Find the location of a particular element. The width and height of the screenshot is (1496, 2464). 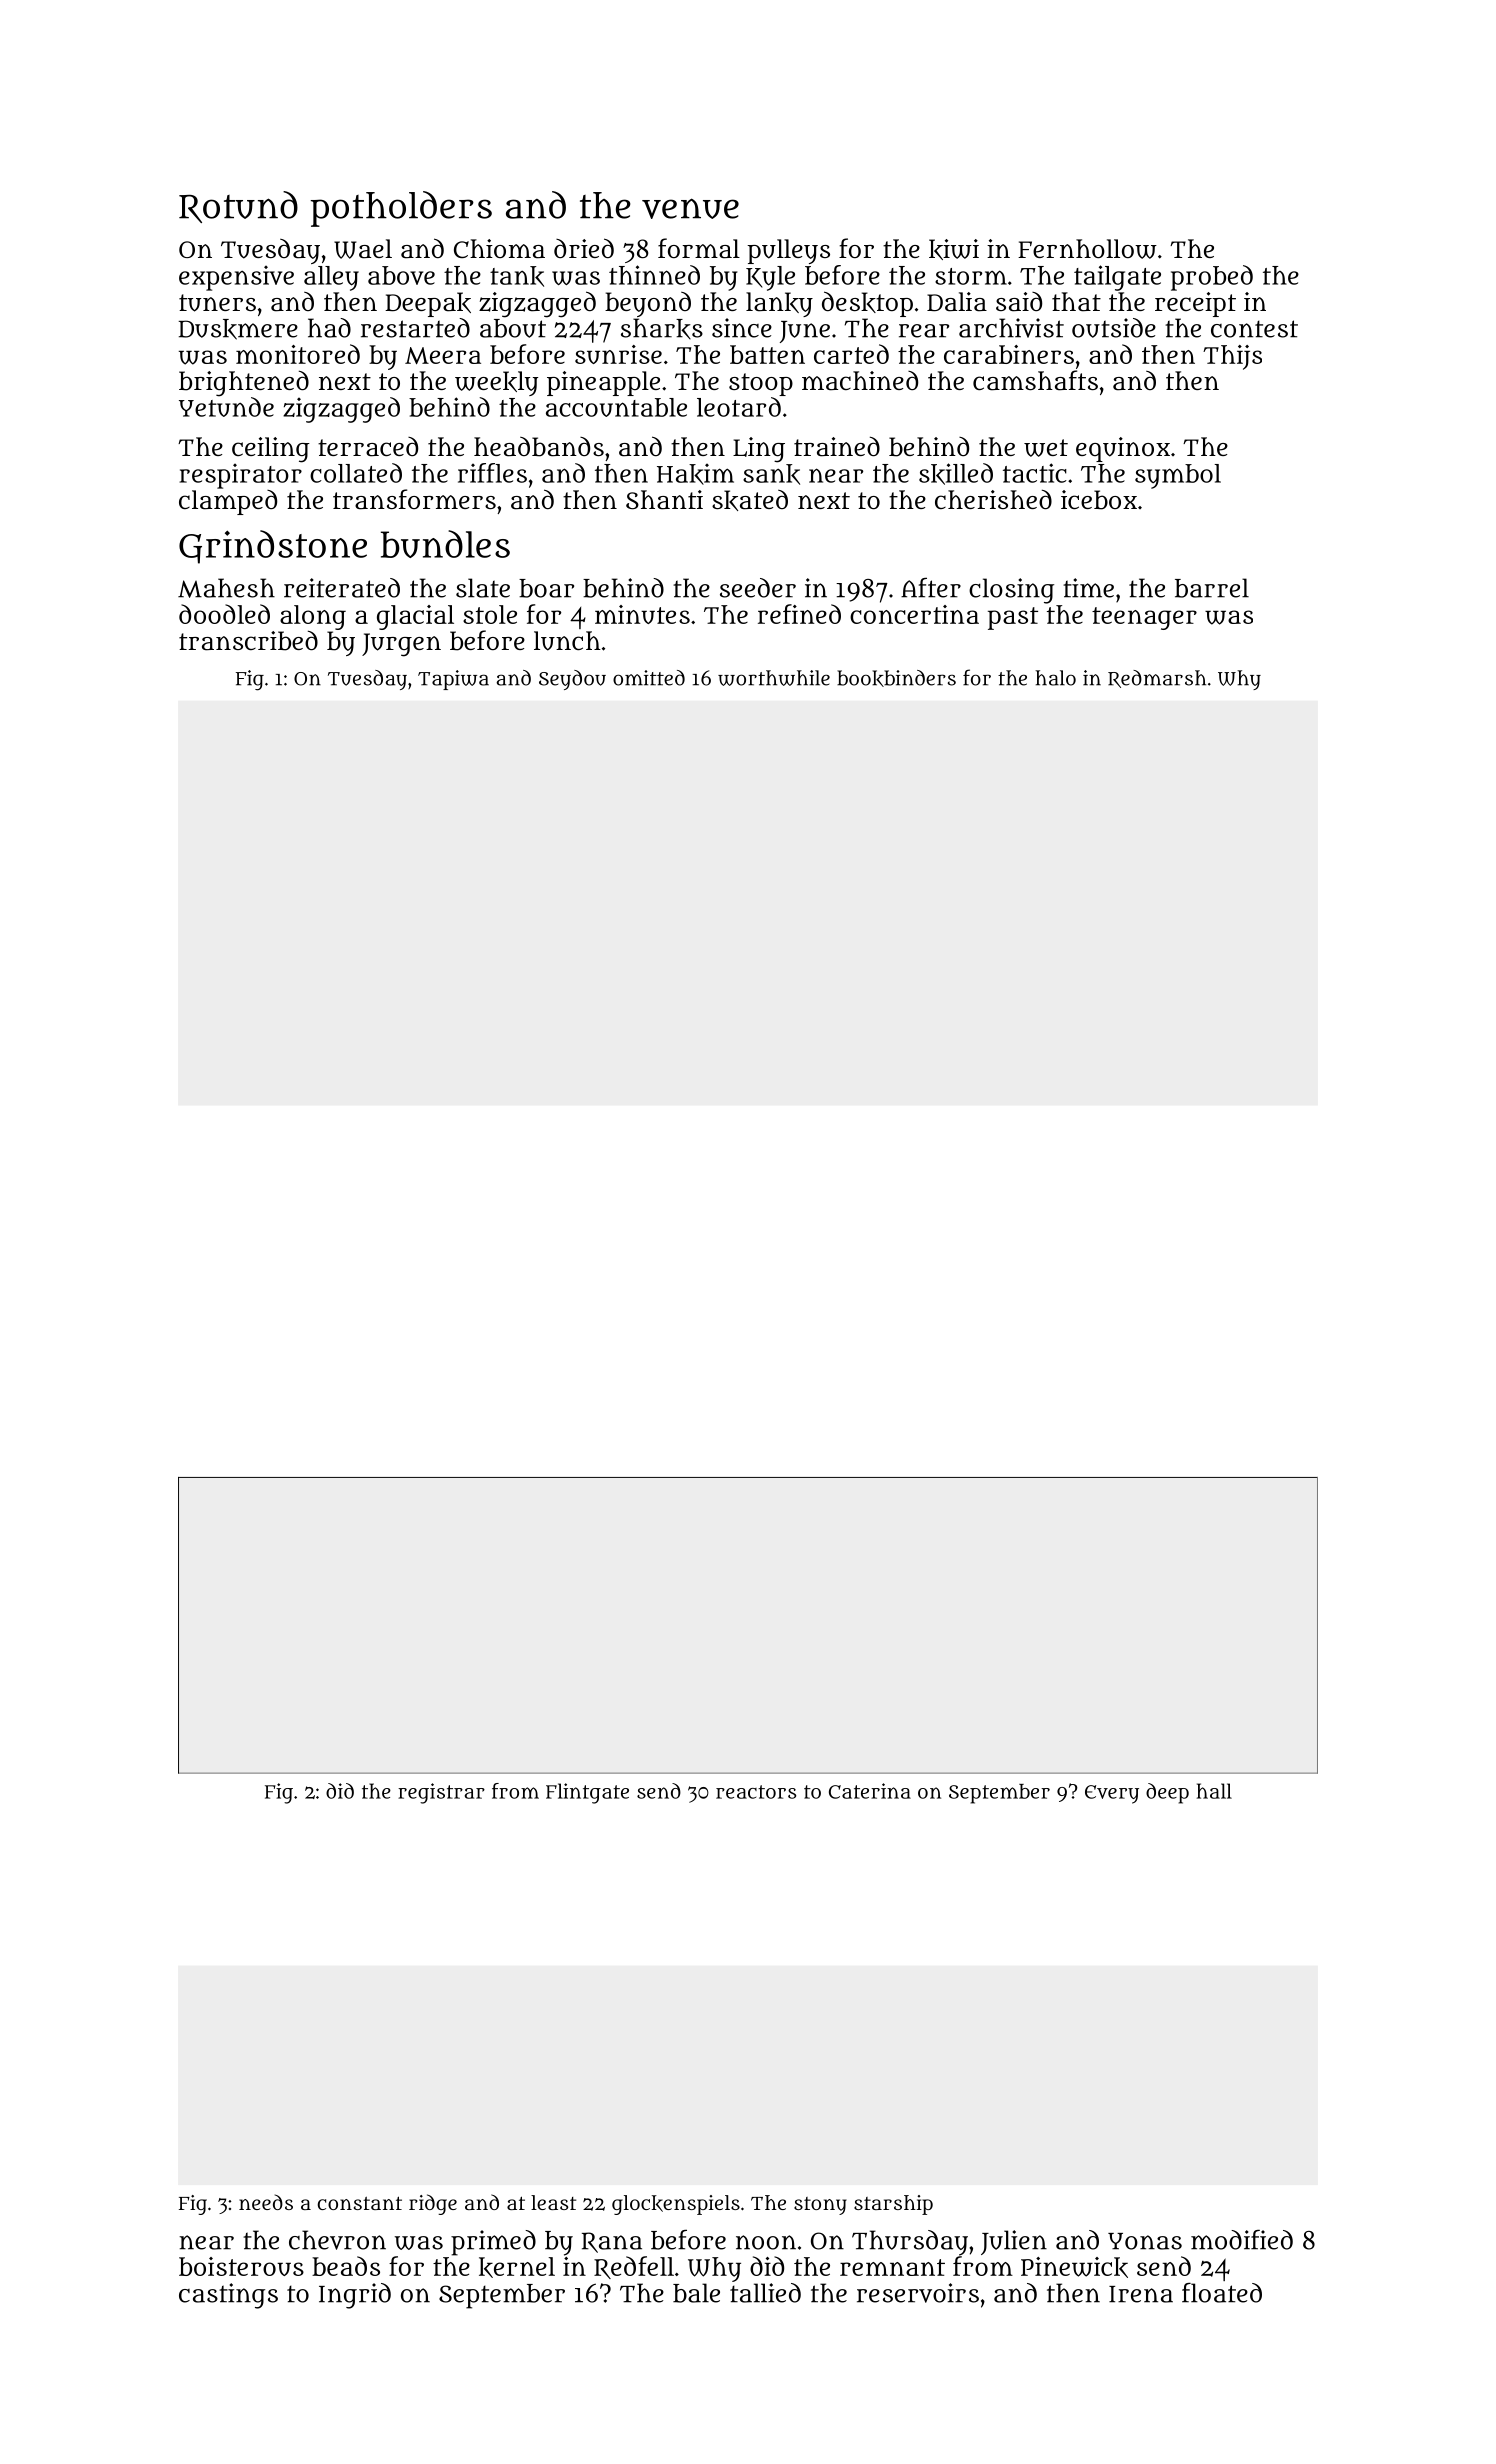

Rotund is located at coordinates (238, 207).
